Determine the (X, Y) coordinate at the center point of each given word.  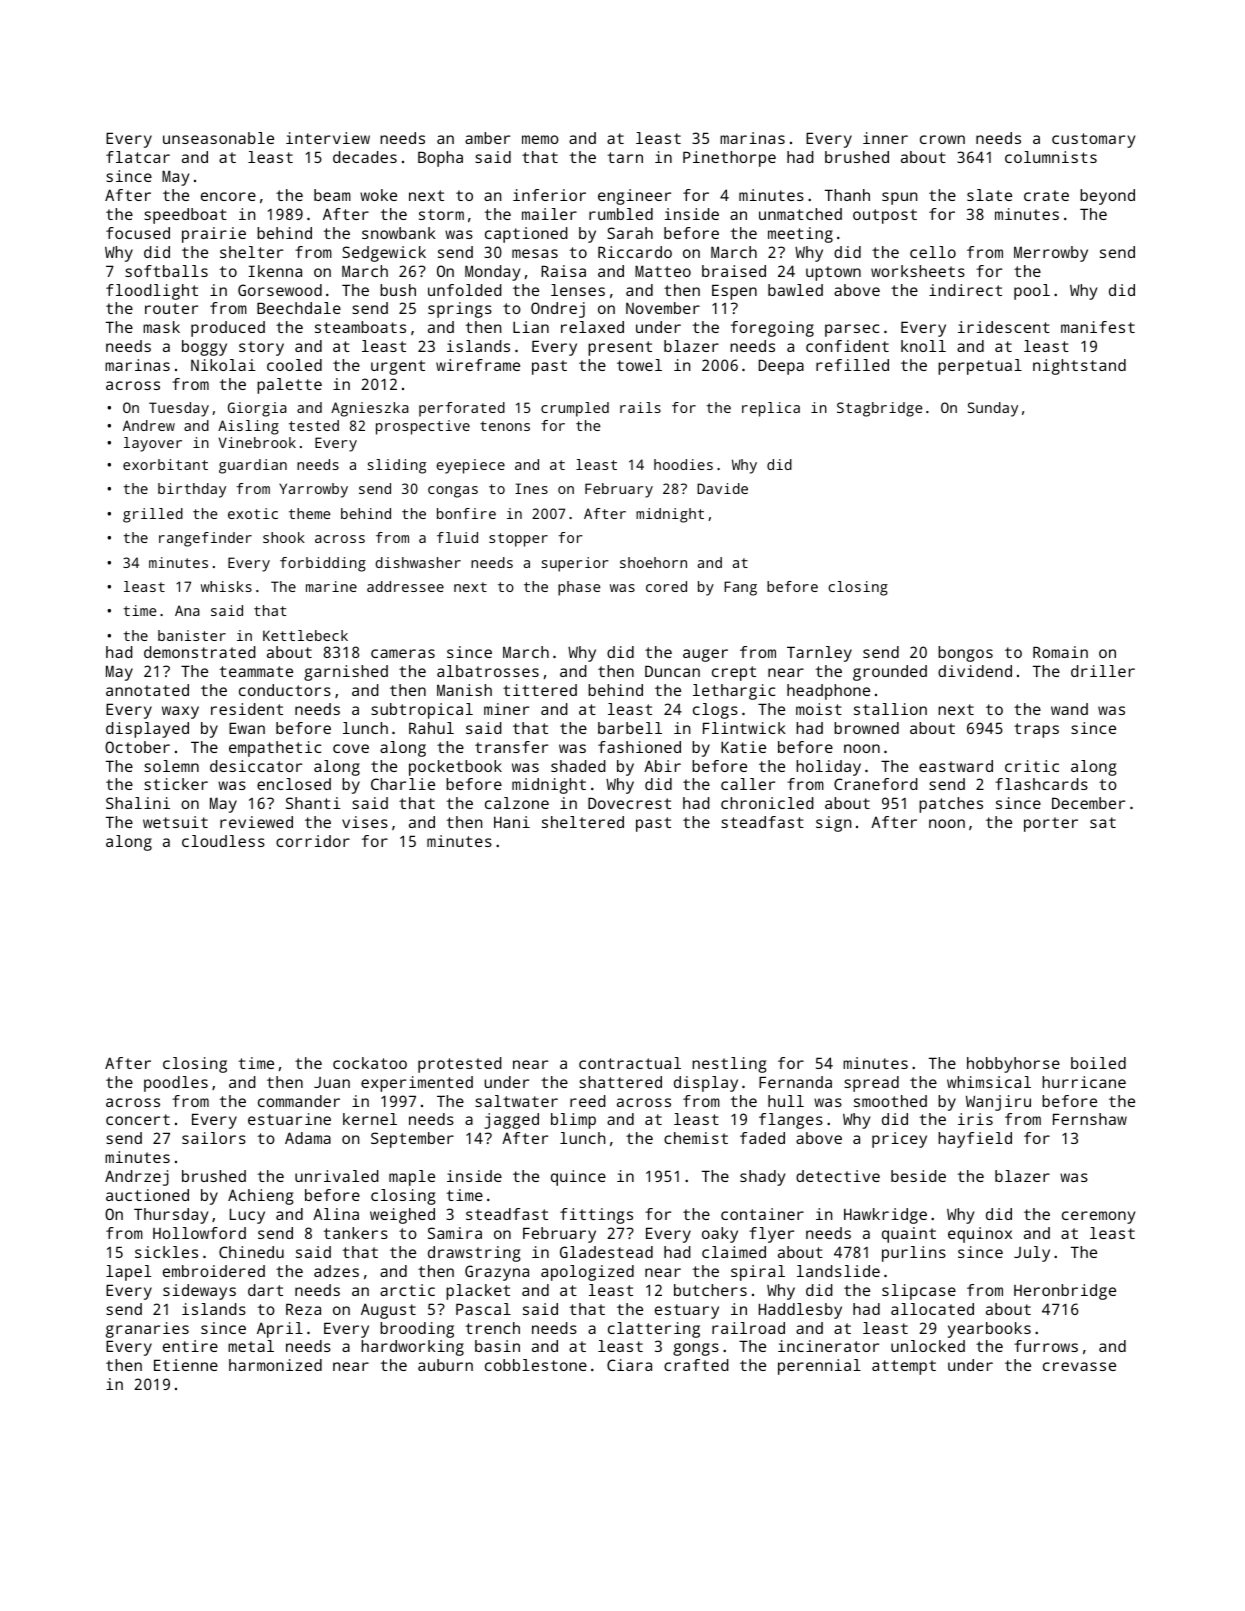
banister (192, 635)
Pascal (483, 1309)
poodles (176, 1084)
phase (579, 588)
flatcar (138, 157)
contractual (630, 1063)
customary (1093, 140)
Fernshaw (1090, 1119)
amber (487, 138)
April (280, 1330)
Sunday (993, 409)
